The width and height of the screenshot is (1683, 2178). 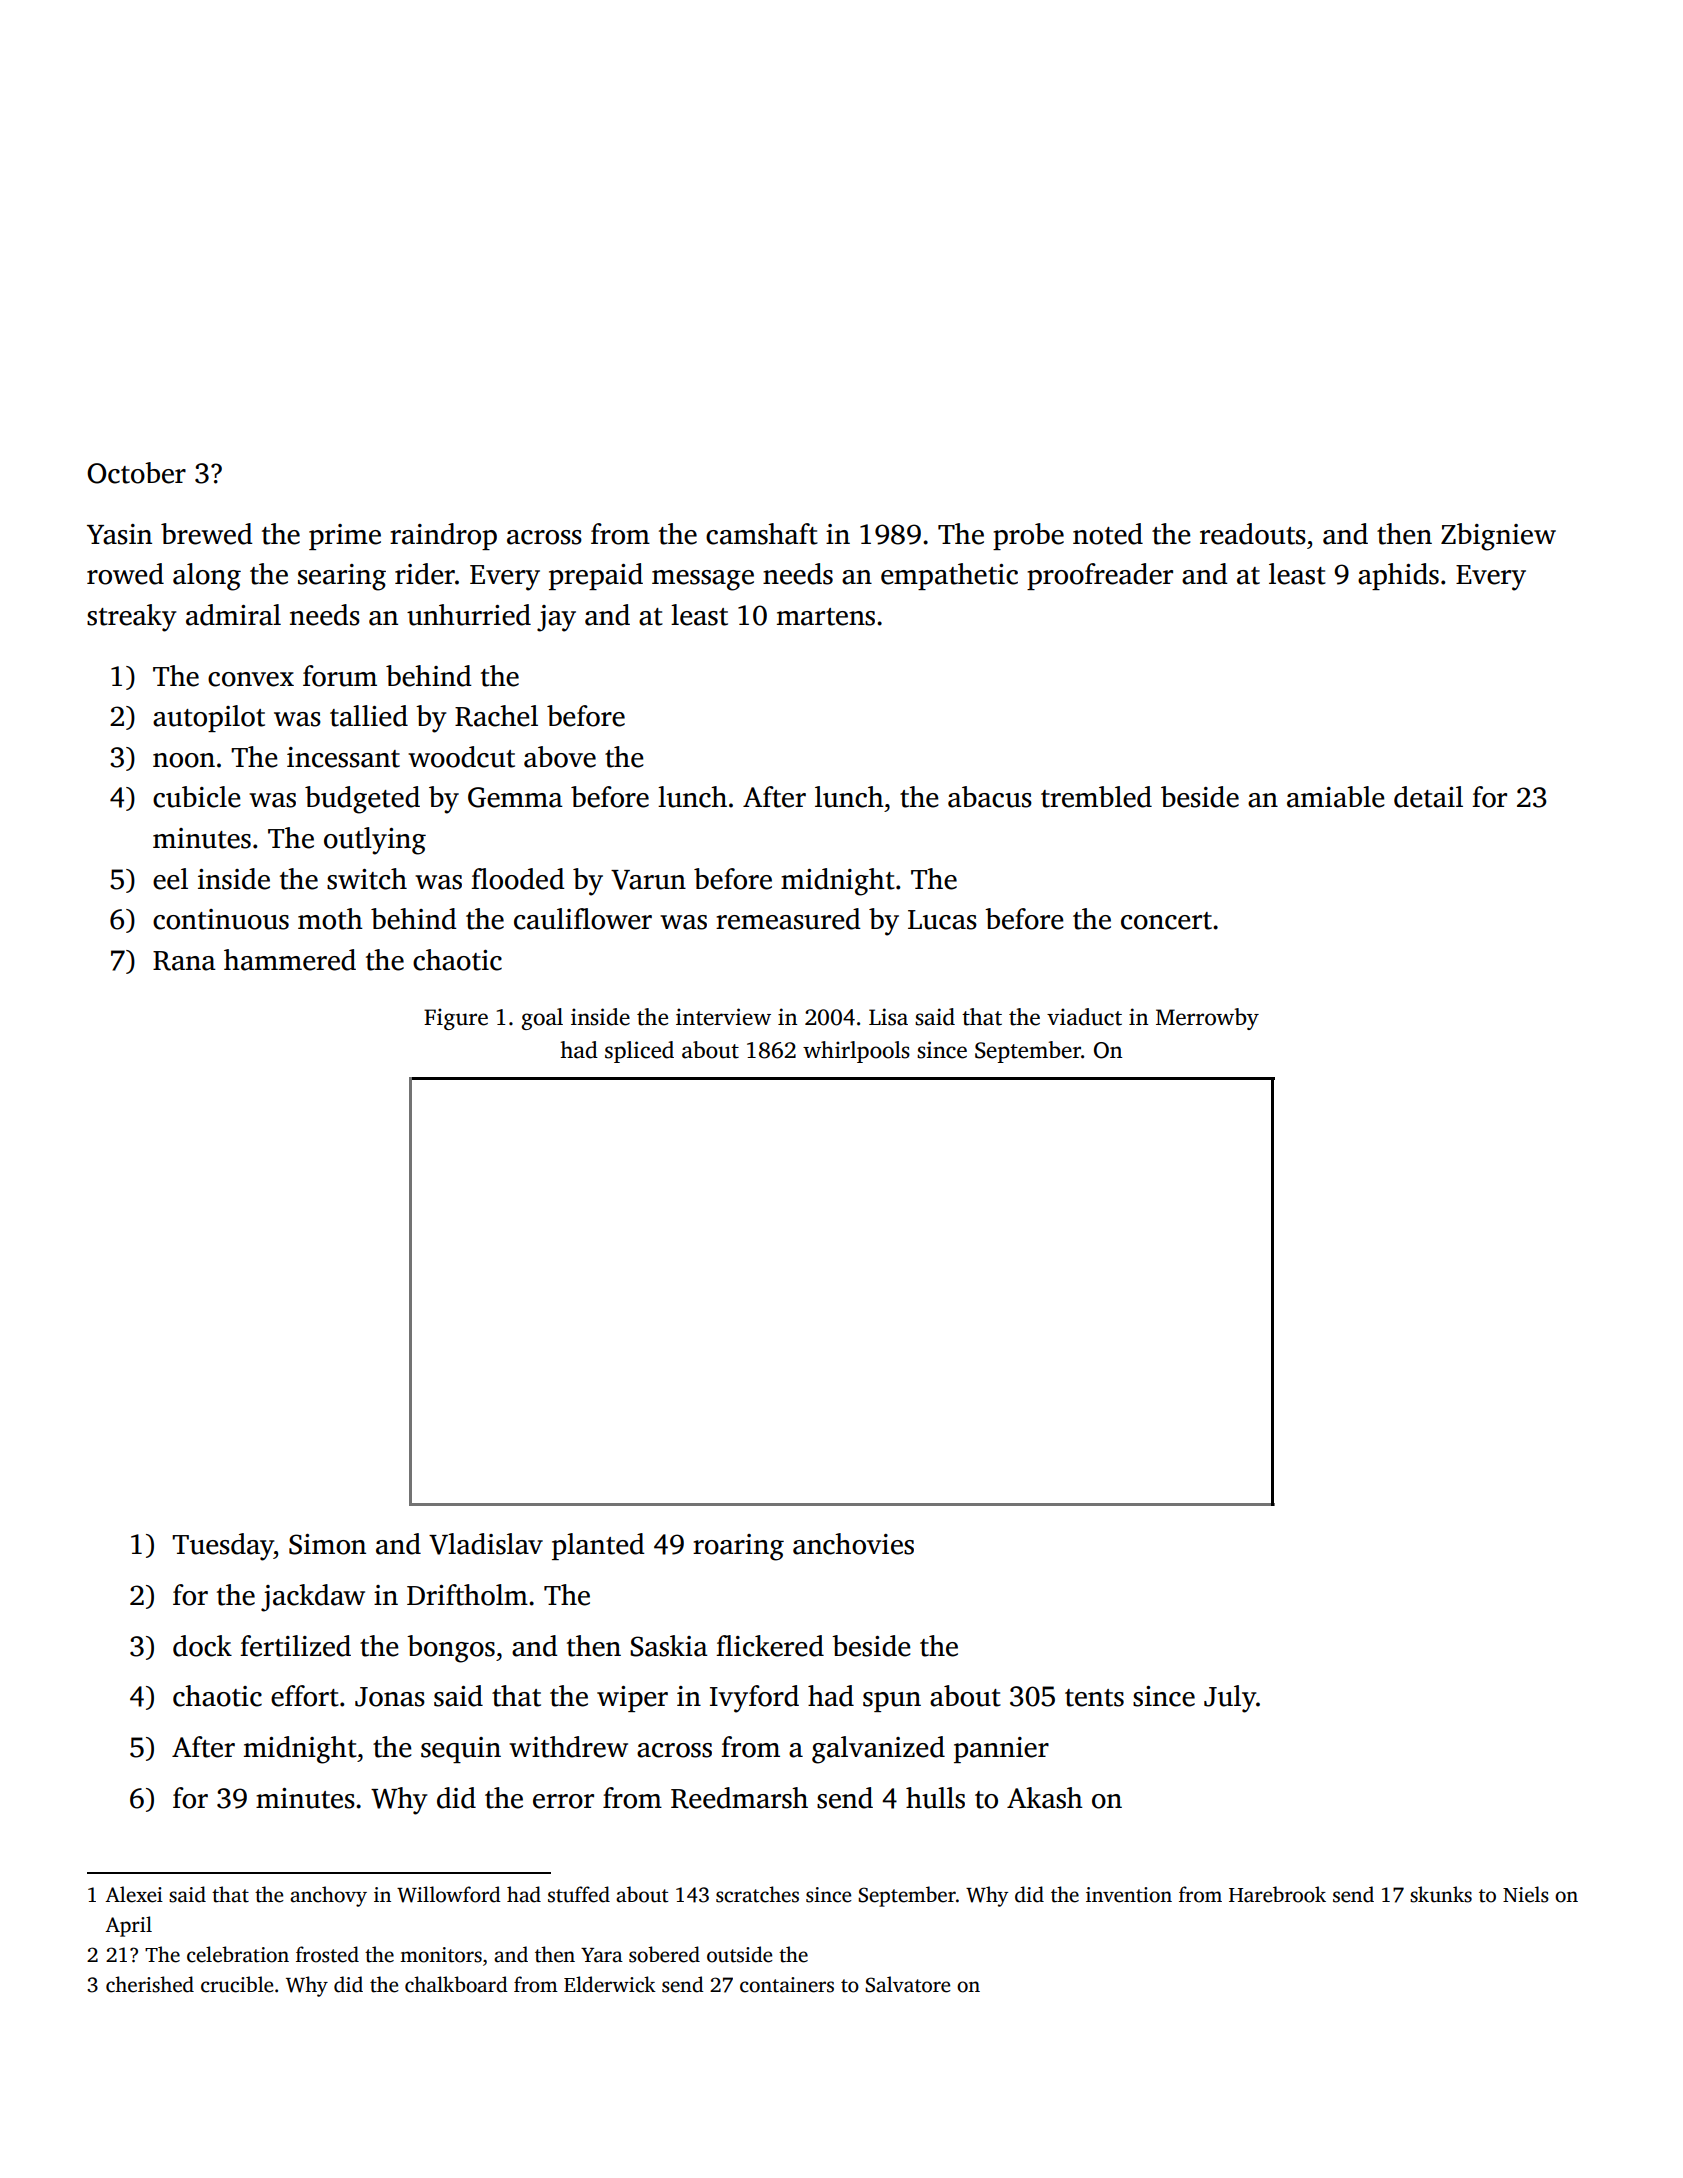 I want to click on spun, so click(x=892, y=1702).
